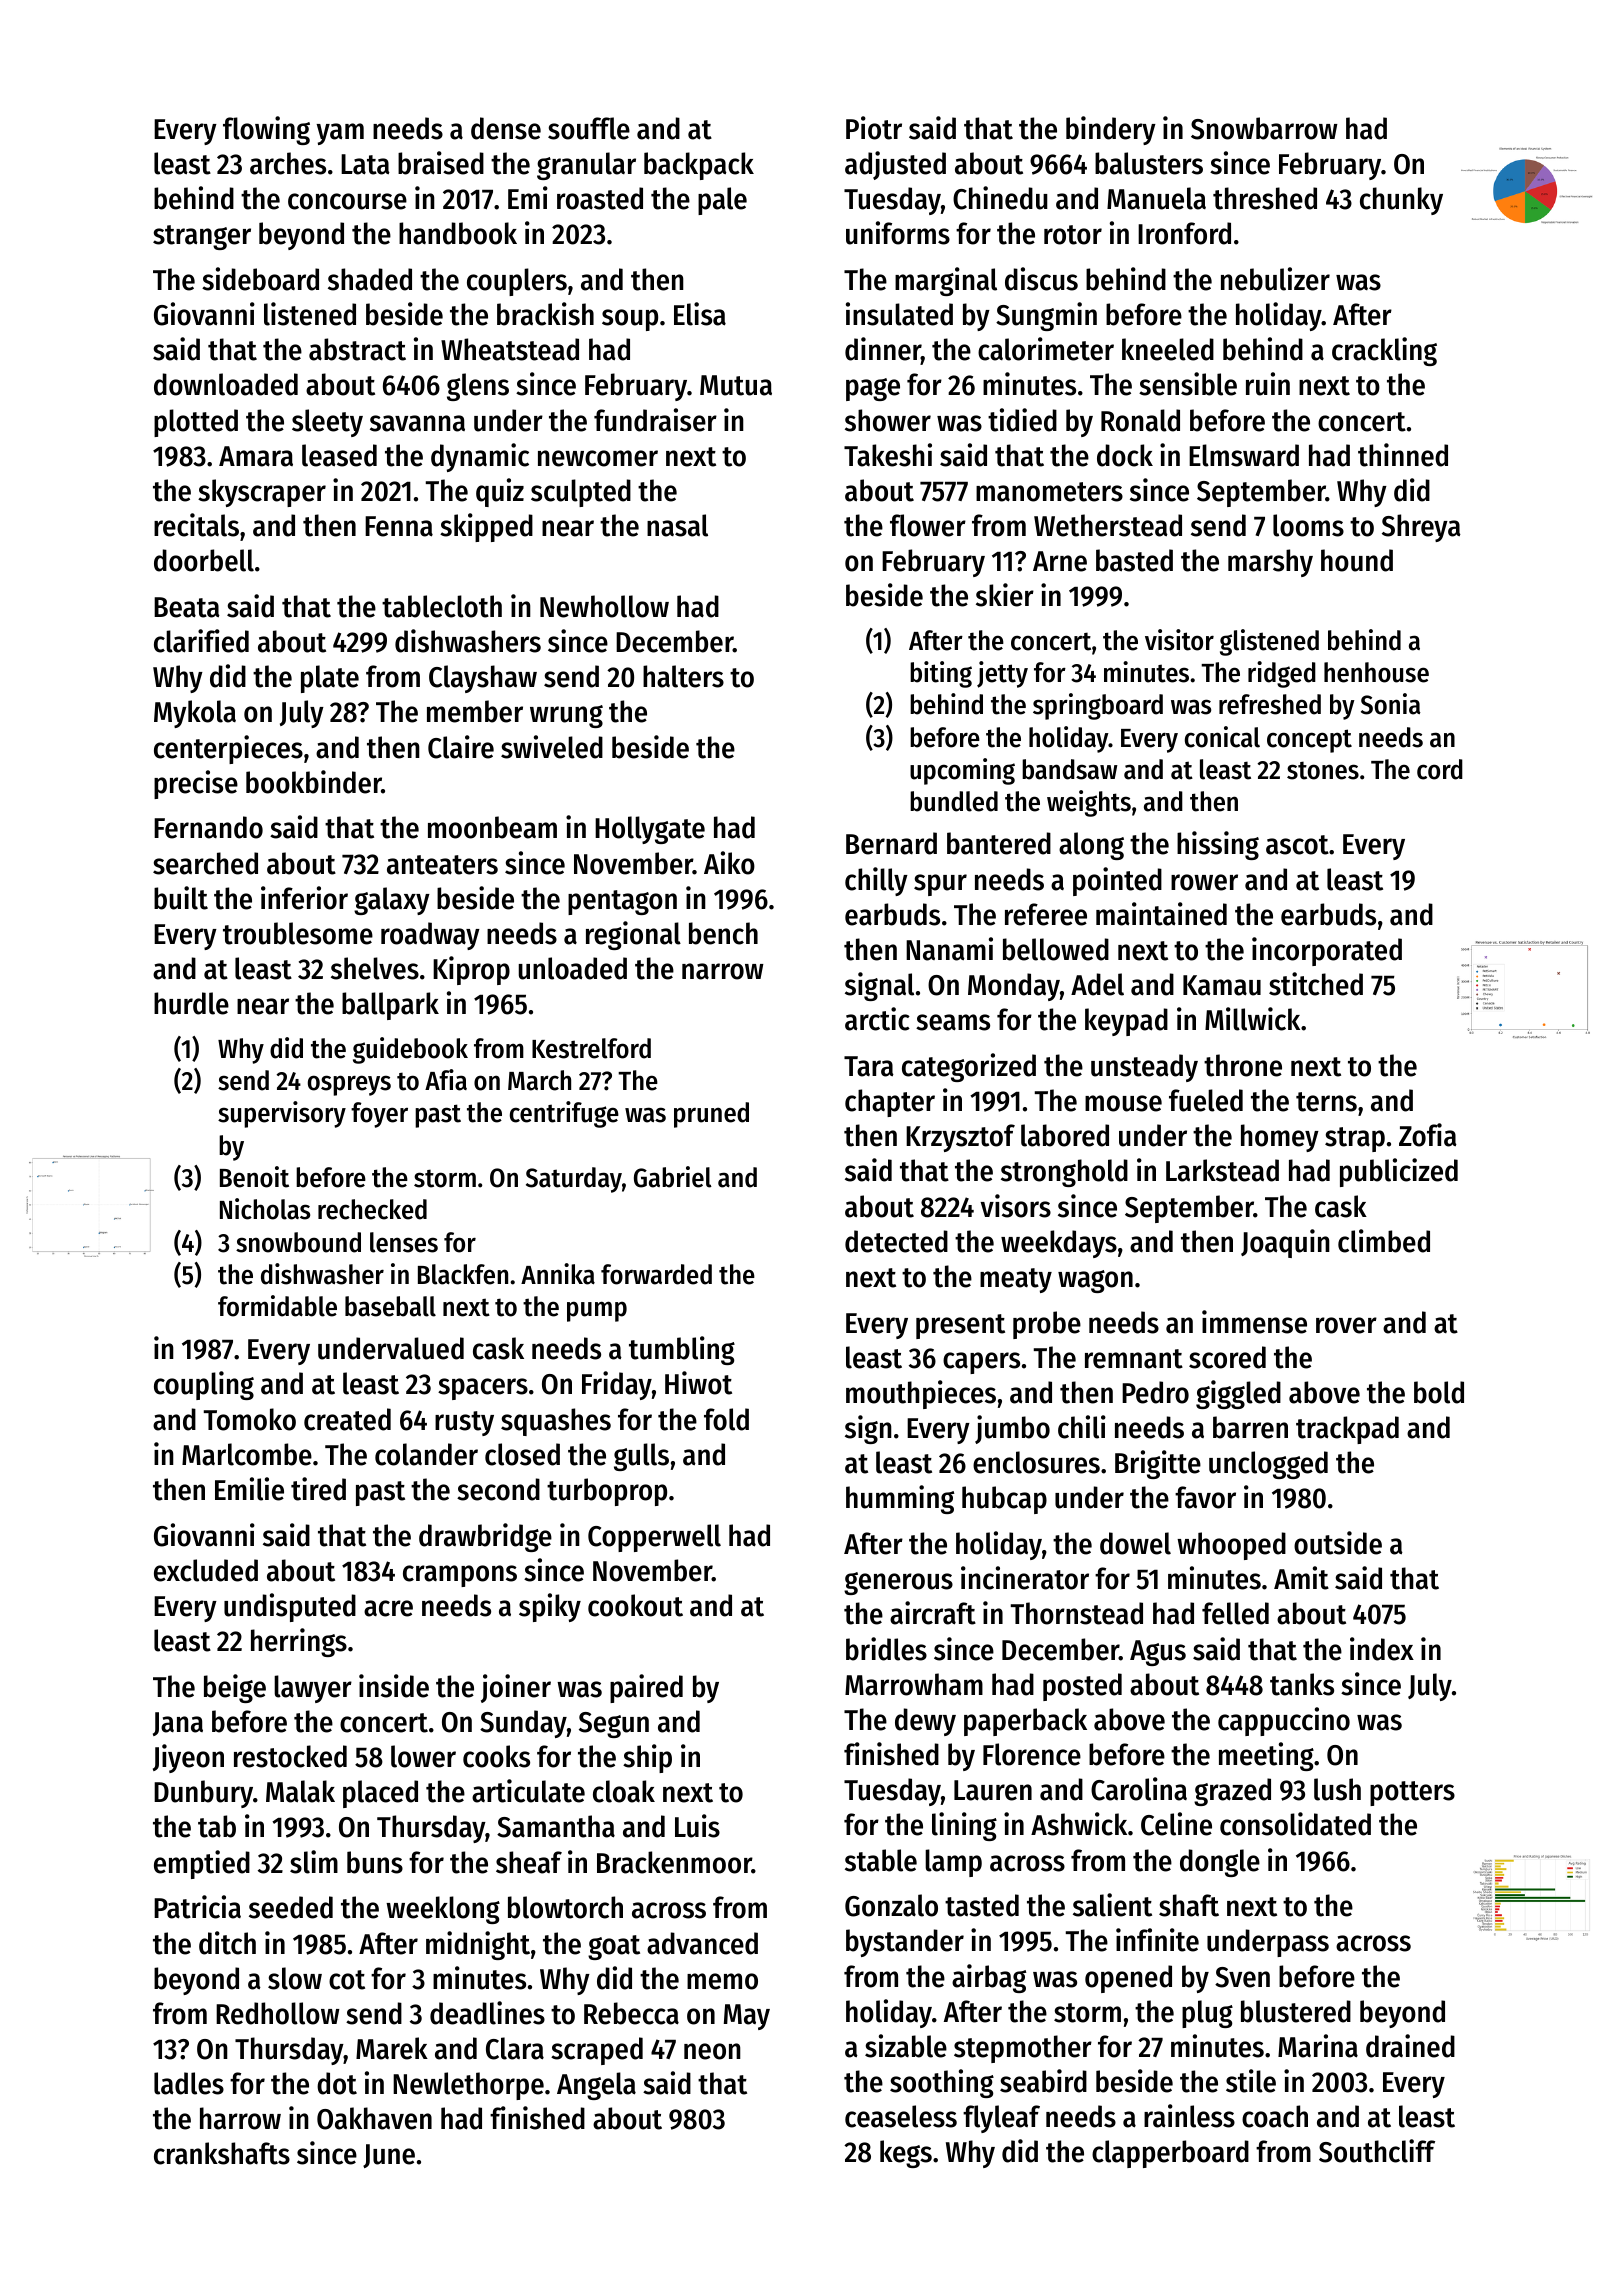  What do you see at coordinates (196, 784) in the screenshot?
I see `precise` at bounding box center [196, 784].
